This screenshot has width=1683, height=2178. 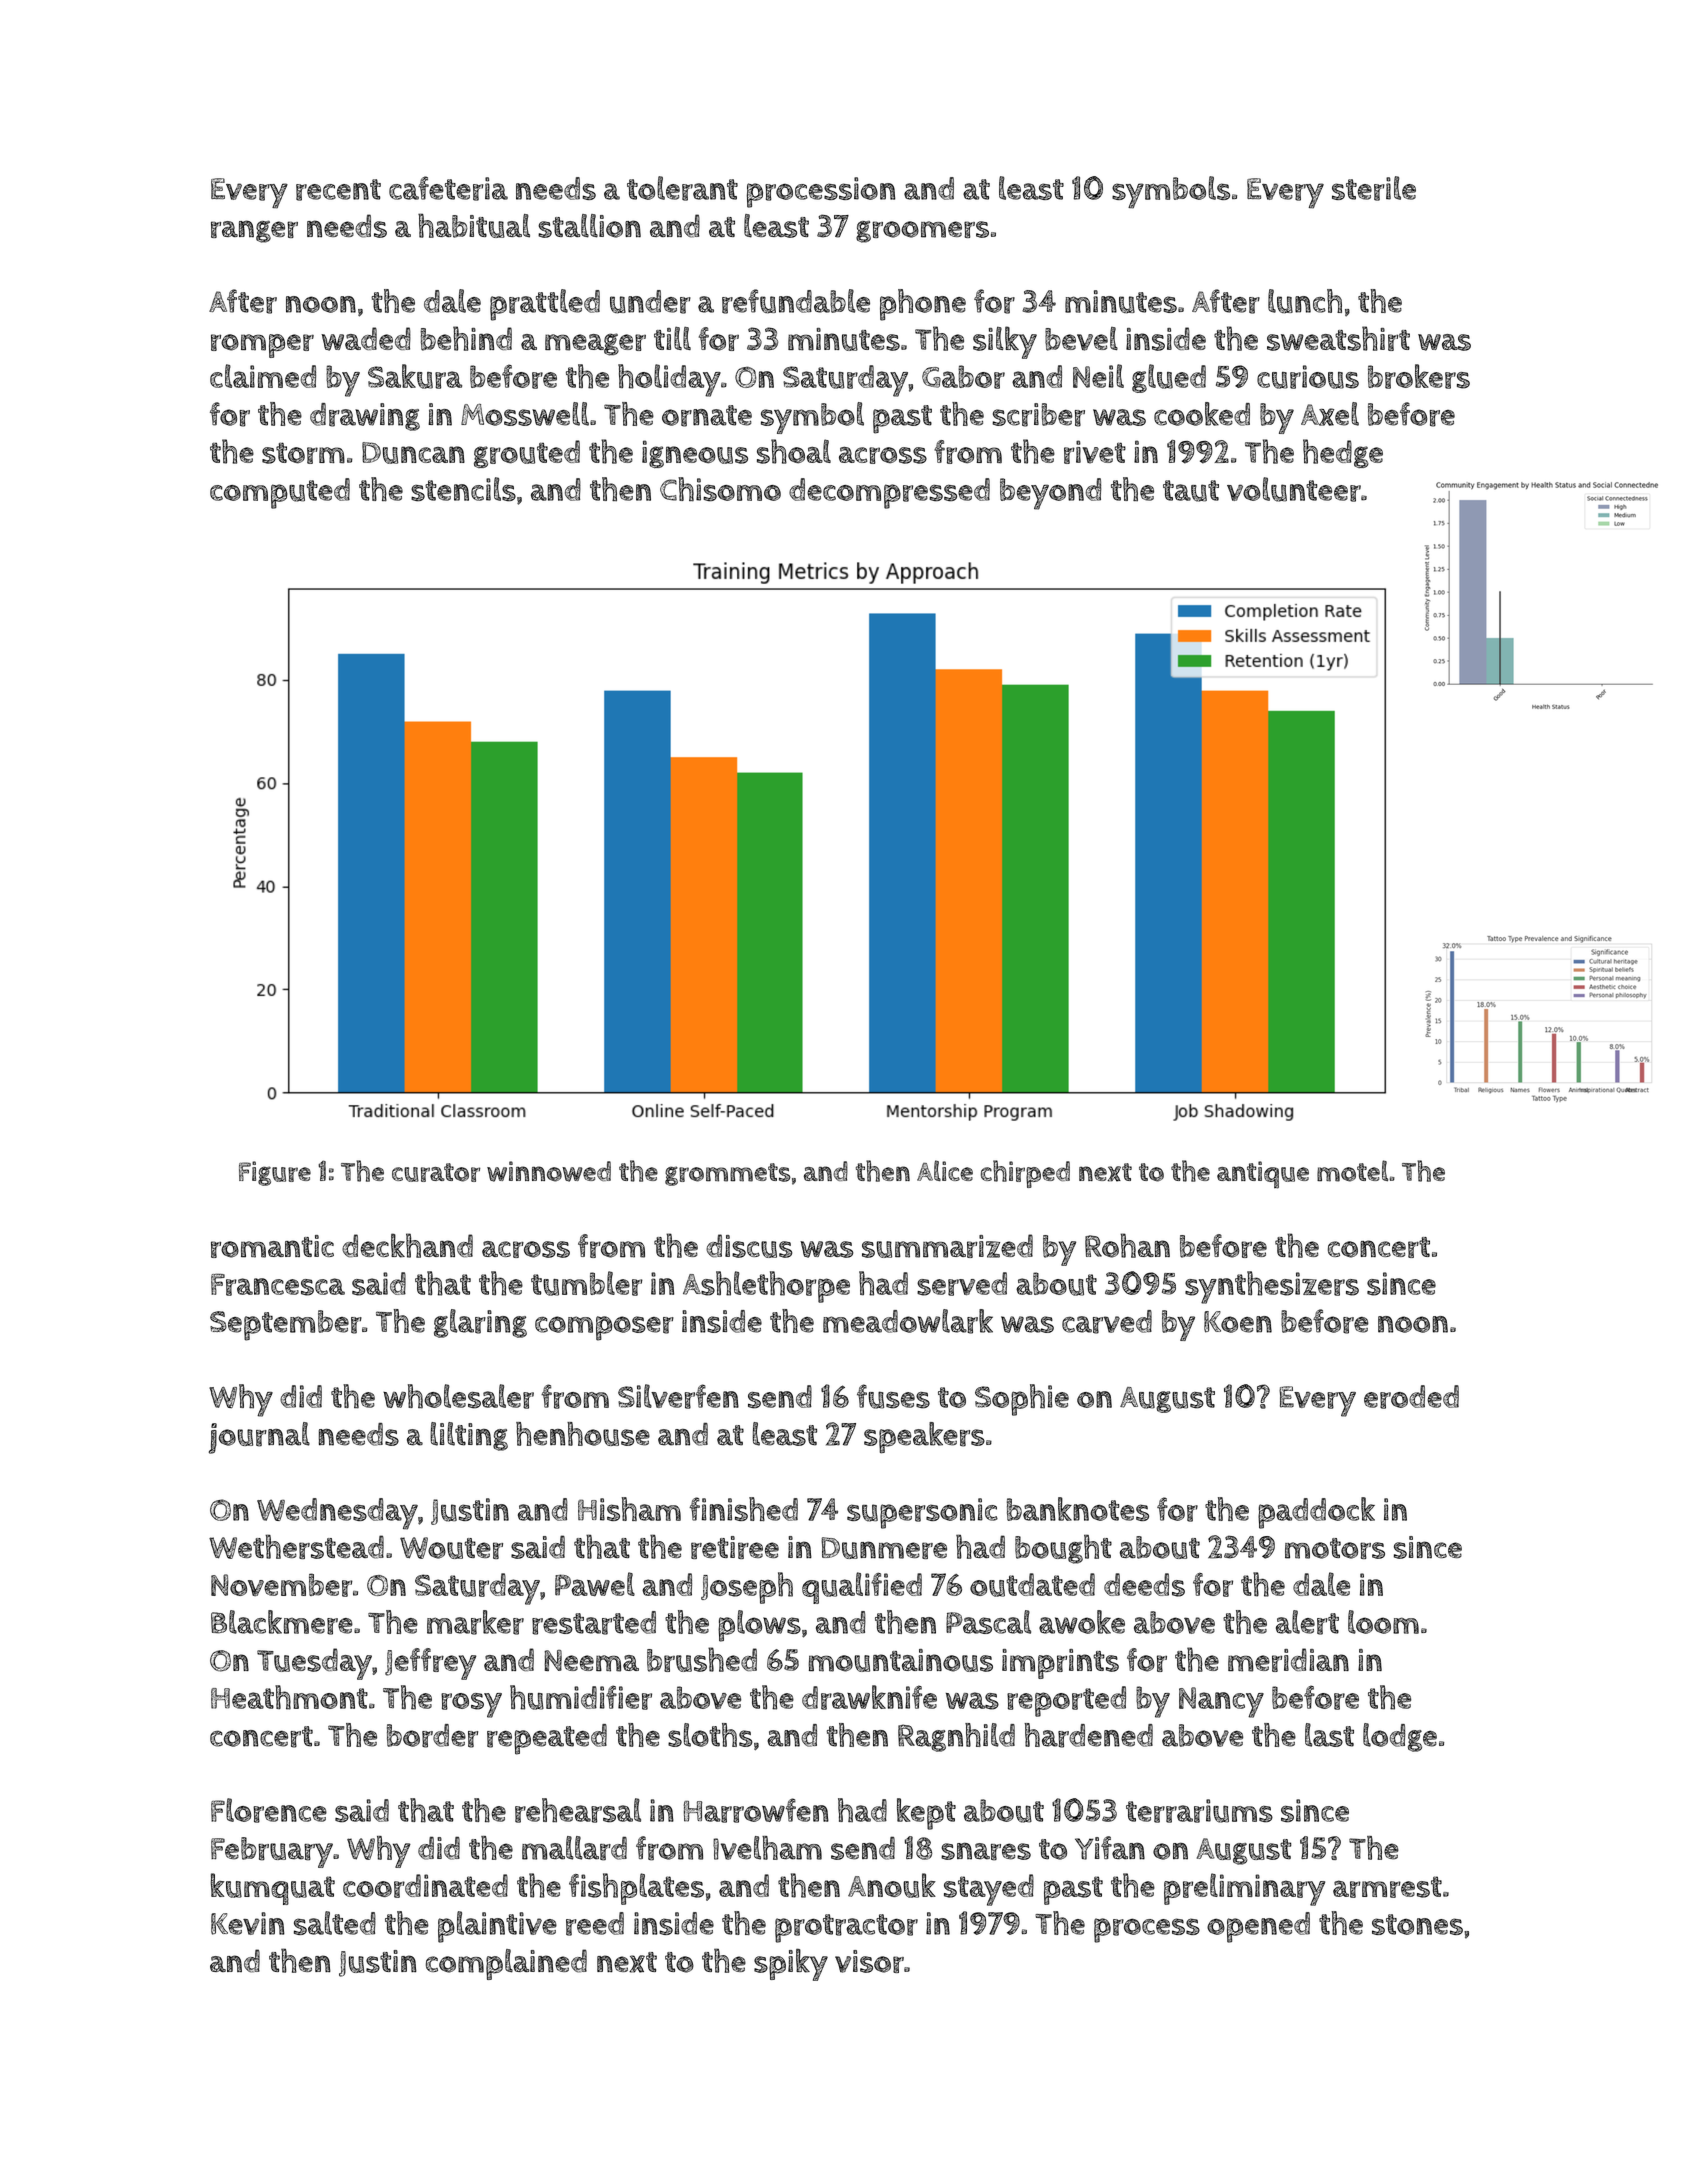 I want to click on meridian, so click(x=1288, y=1660).
